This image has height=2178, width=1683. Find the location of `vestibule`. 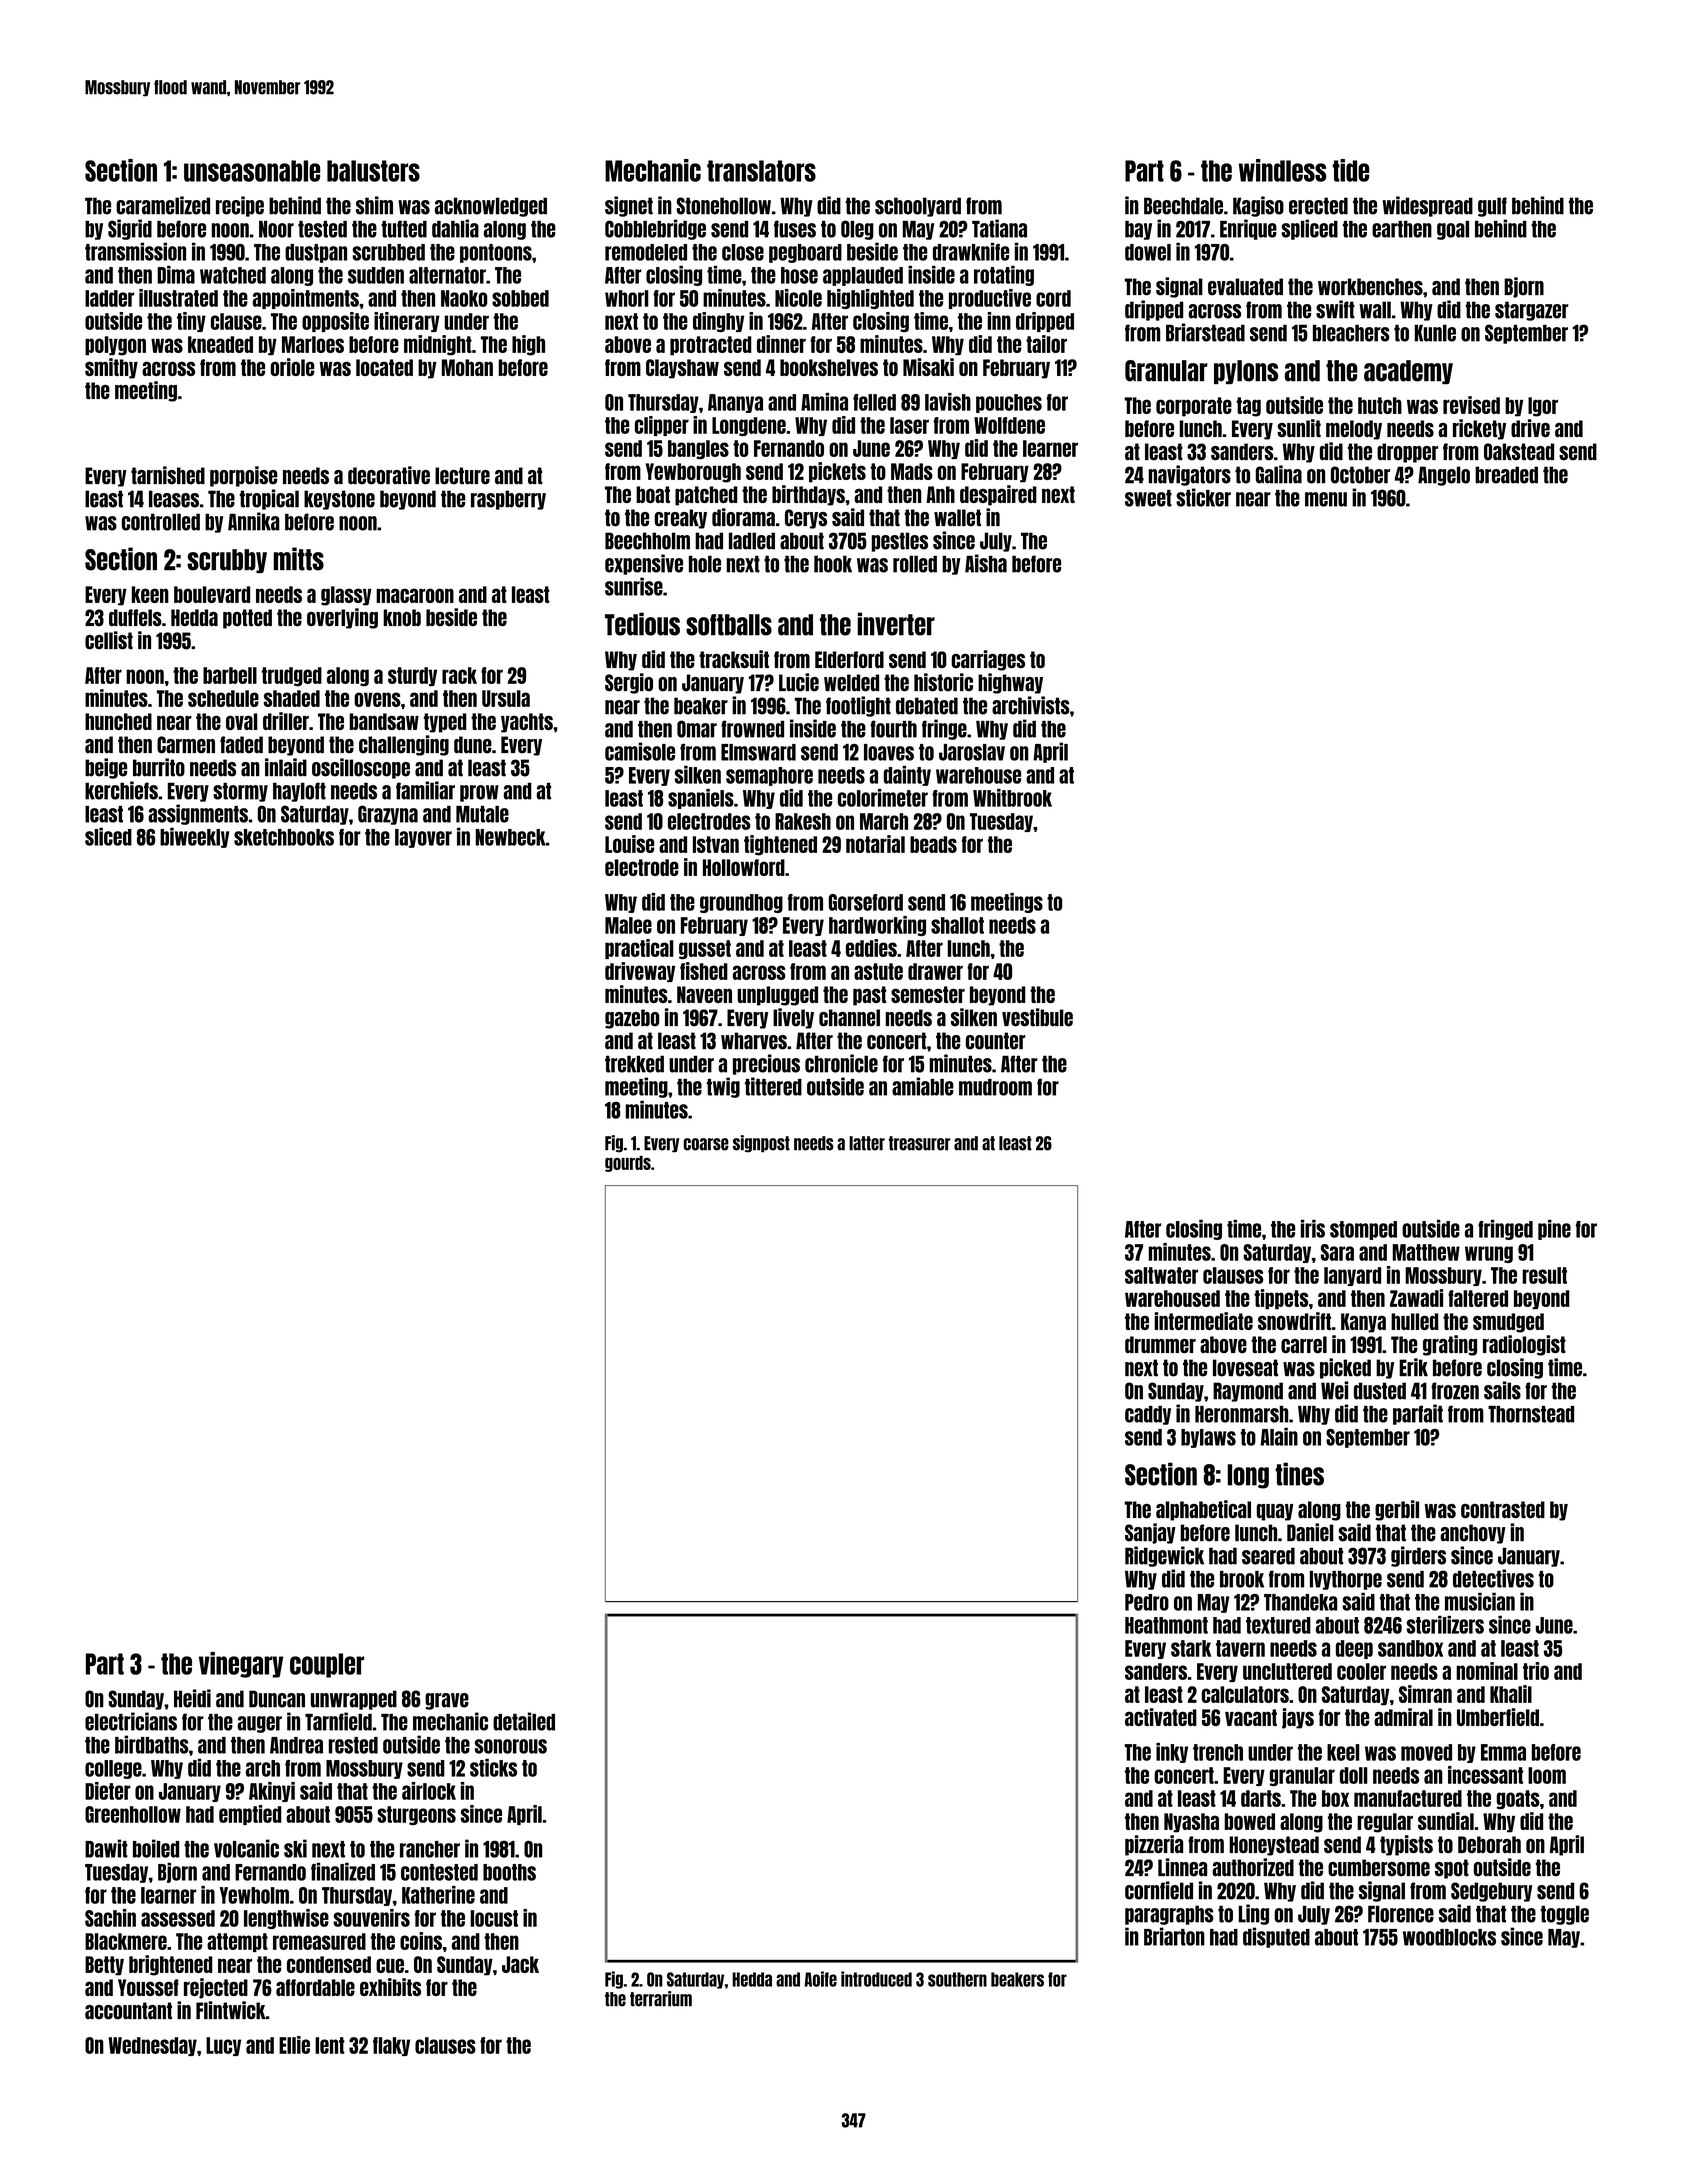

vestibule is located at coordinates (1037, 1017).
